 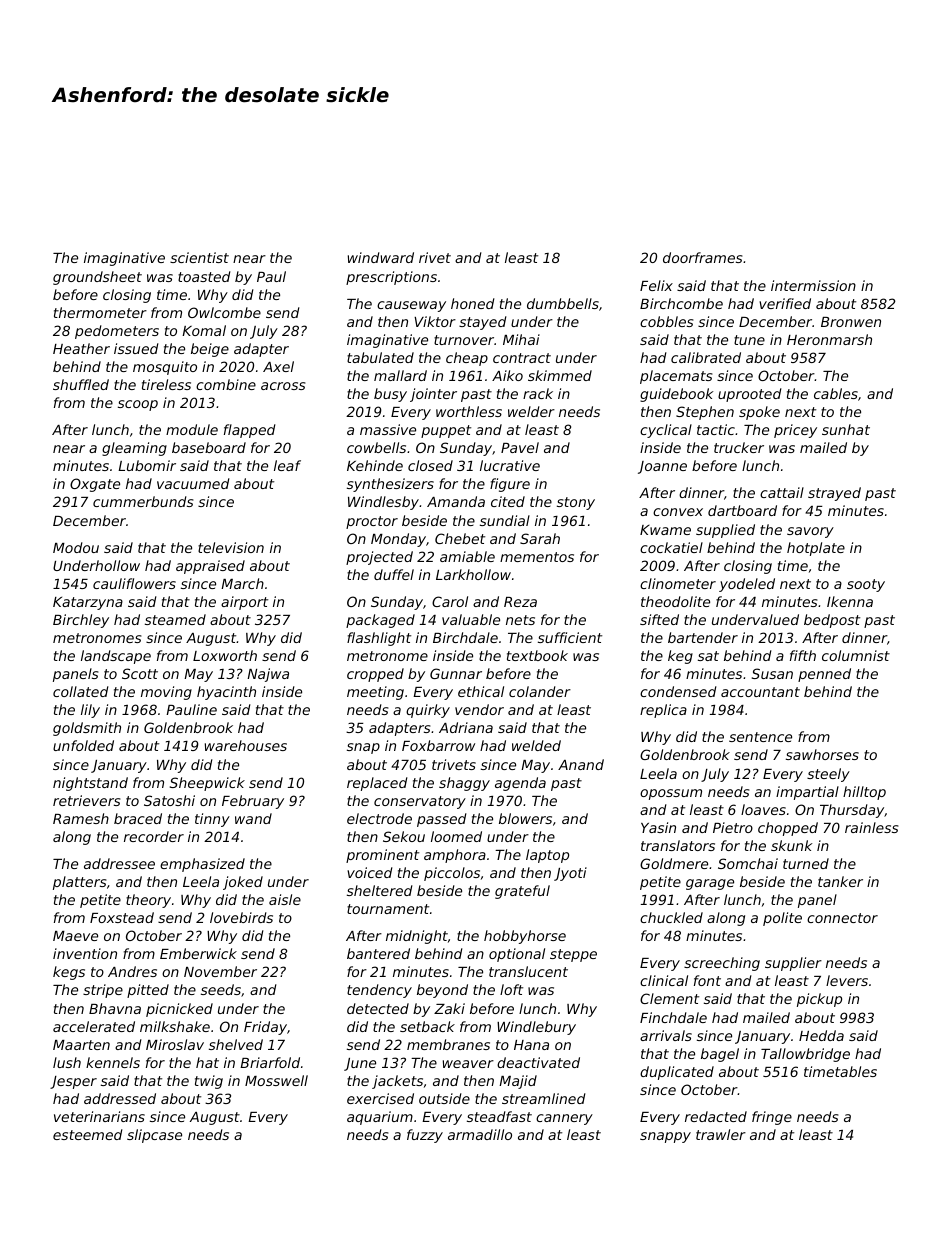 I want to click on impartial, so click(x=807, y=793).
